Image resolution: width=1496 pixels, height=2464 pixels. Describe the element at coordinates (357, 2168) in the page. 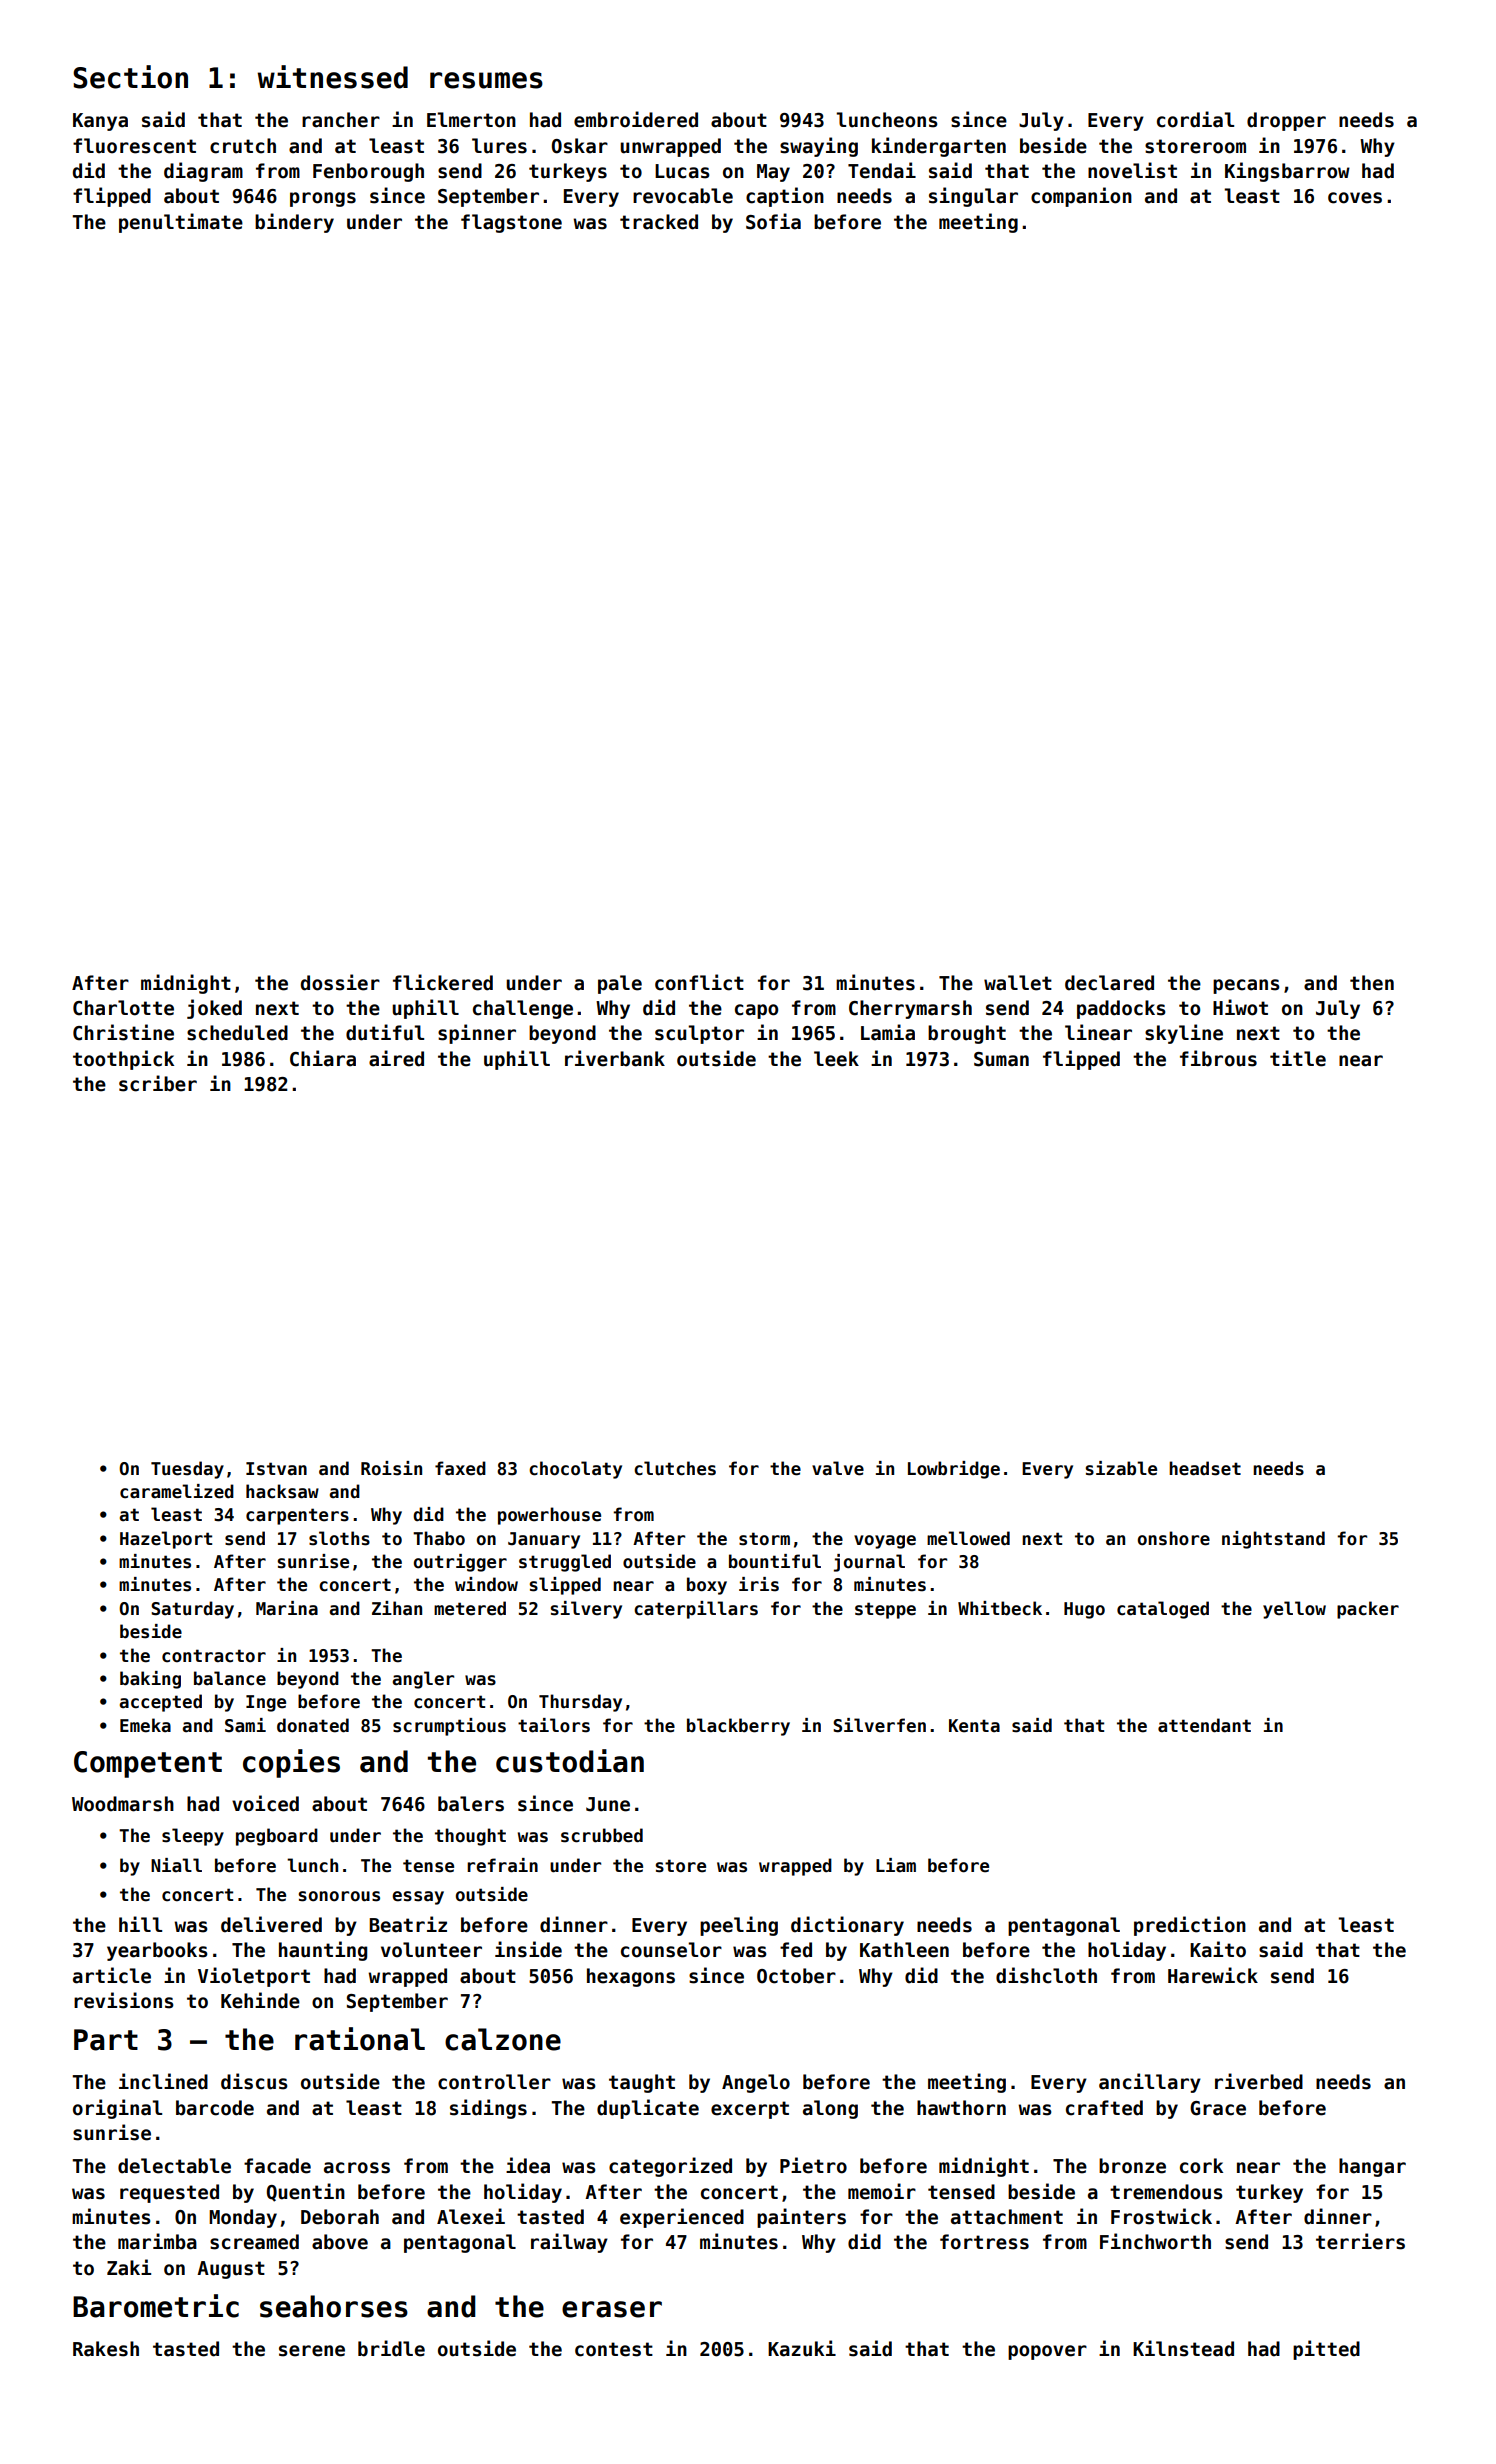

I see `across` at that location.
